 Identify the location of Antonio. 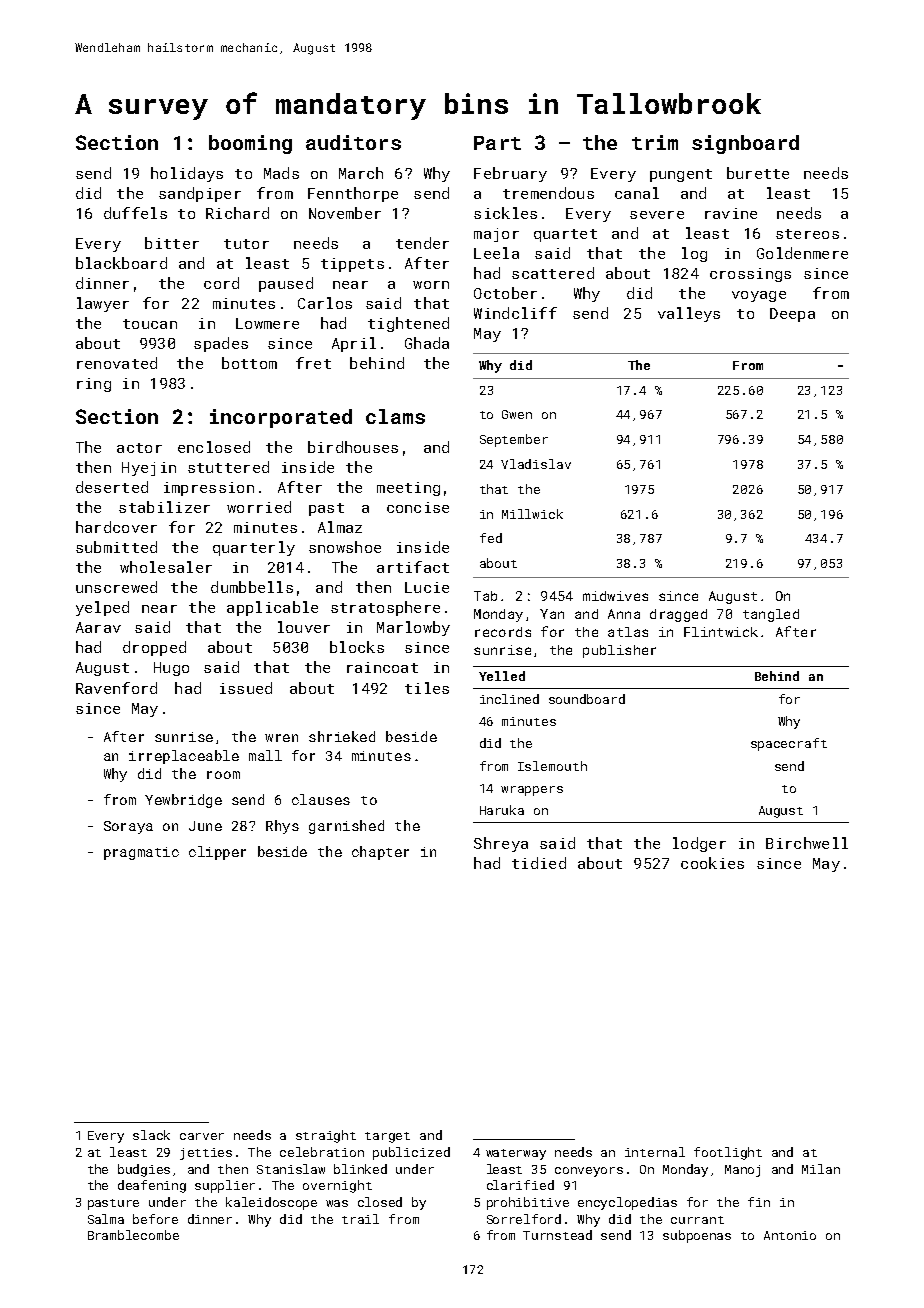
(790, 1235).
